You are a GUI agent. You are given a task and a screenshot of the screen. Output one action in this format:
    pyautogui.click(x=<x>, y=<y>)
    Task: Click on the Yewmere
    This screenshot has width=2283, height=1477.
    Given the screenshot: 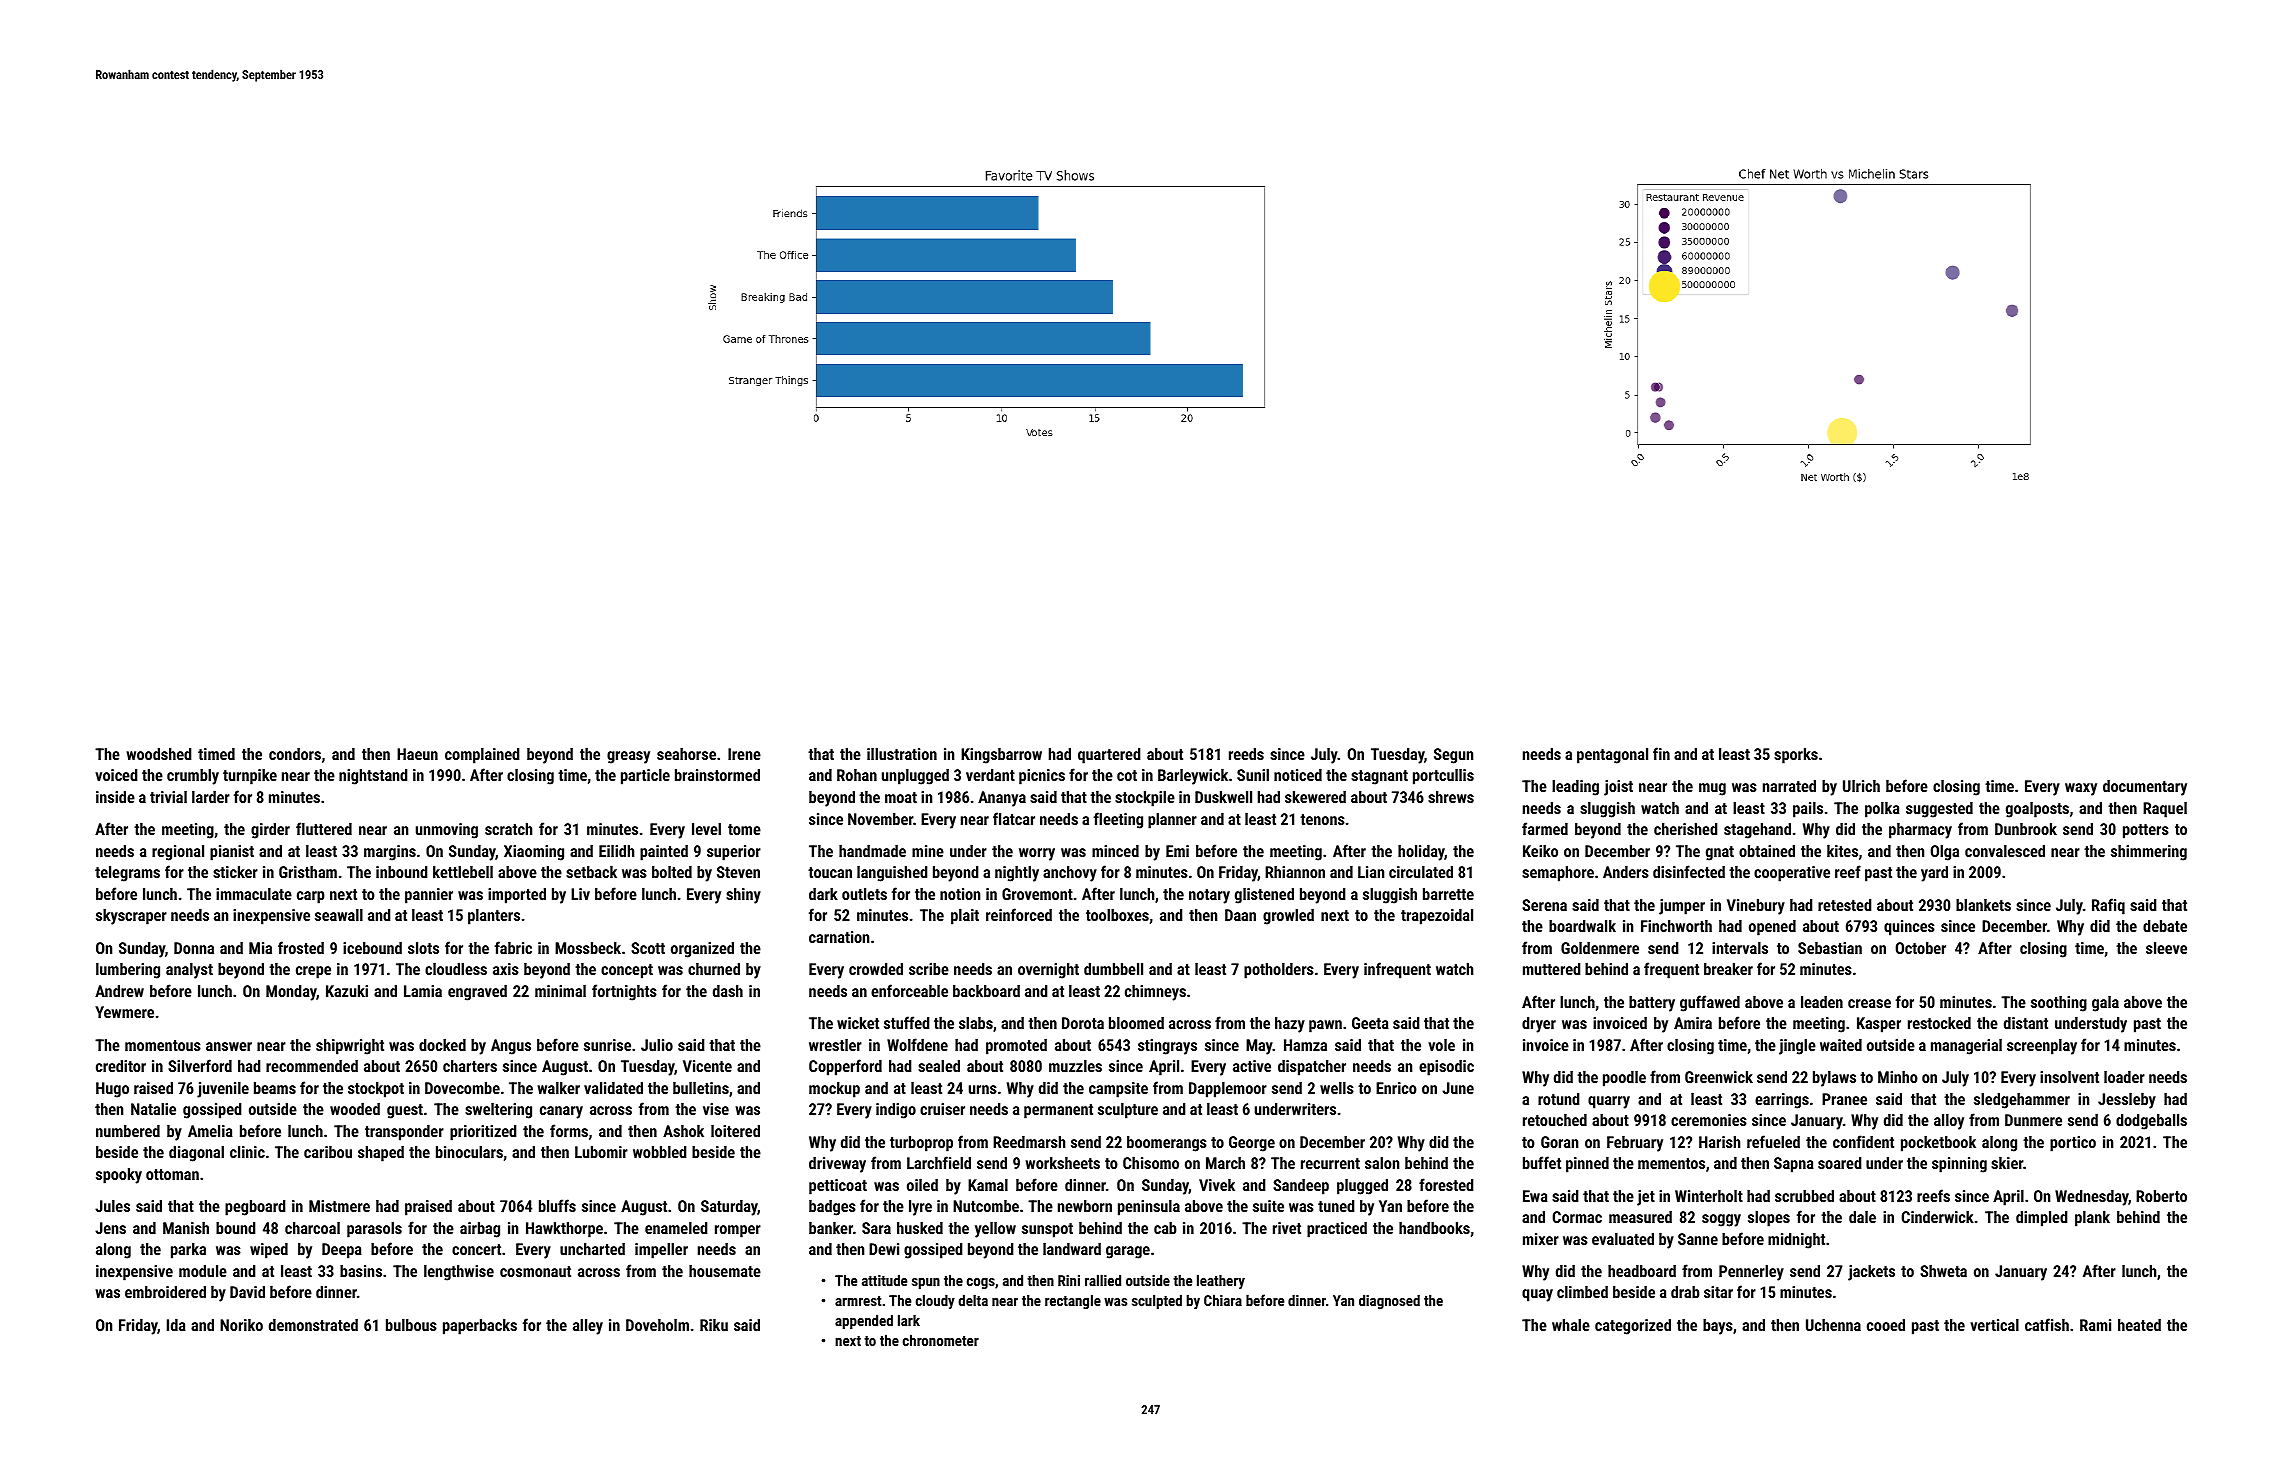 What is the action you would take?
    pyautogui.click(x=124, y=1012)
